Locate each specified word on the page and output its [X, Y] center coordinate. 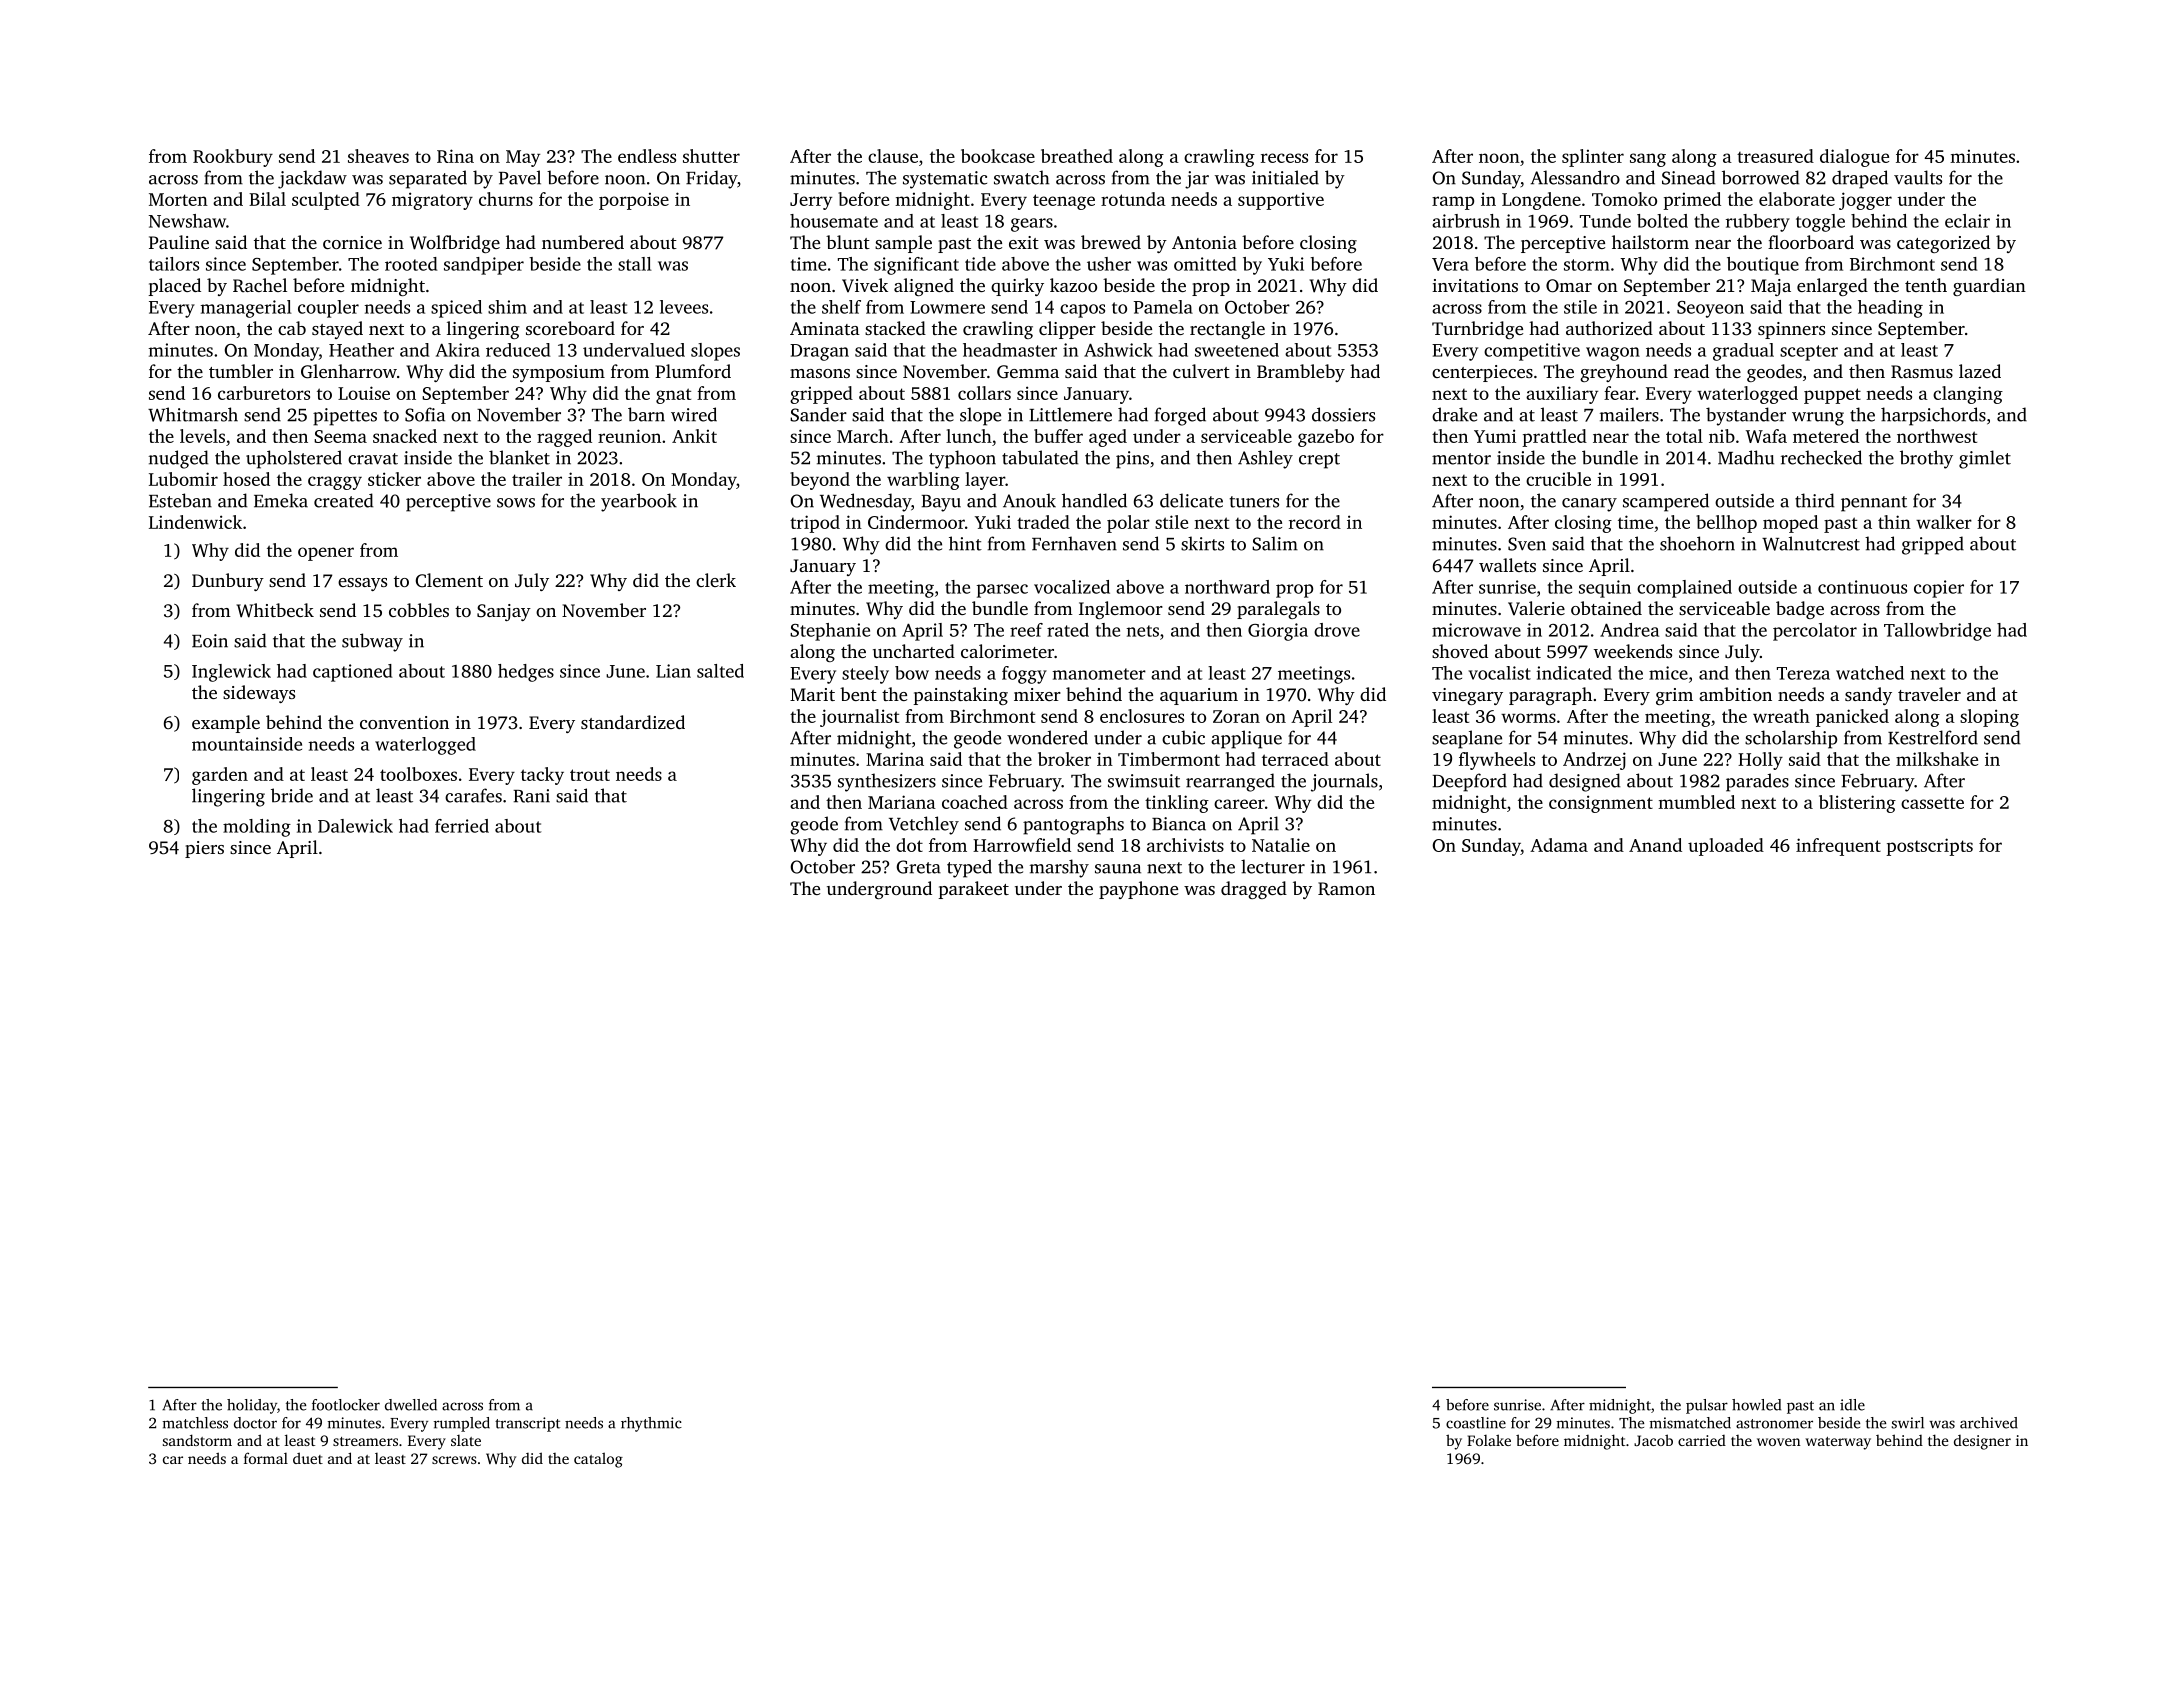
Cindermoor [916, 522]
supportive [1281, 201]
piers [204, 849]
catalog [598, 1460]
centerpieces [1482, 373]
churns [506, 199]
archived [1989, 1423]
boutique [1763, 266]
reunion [629, 436]
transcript [527, 1424]
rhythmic [651, 1424]
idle [1852, 1405]
